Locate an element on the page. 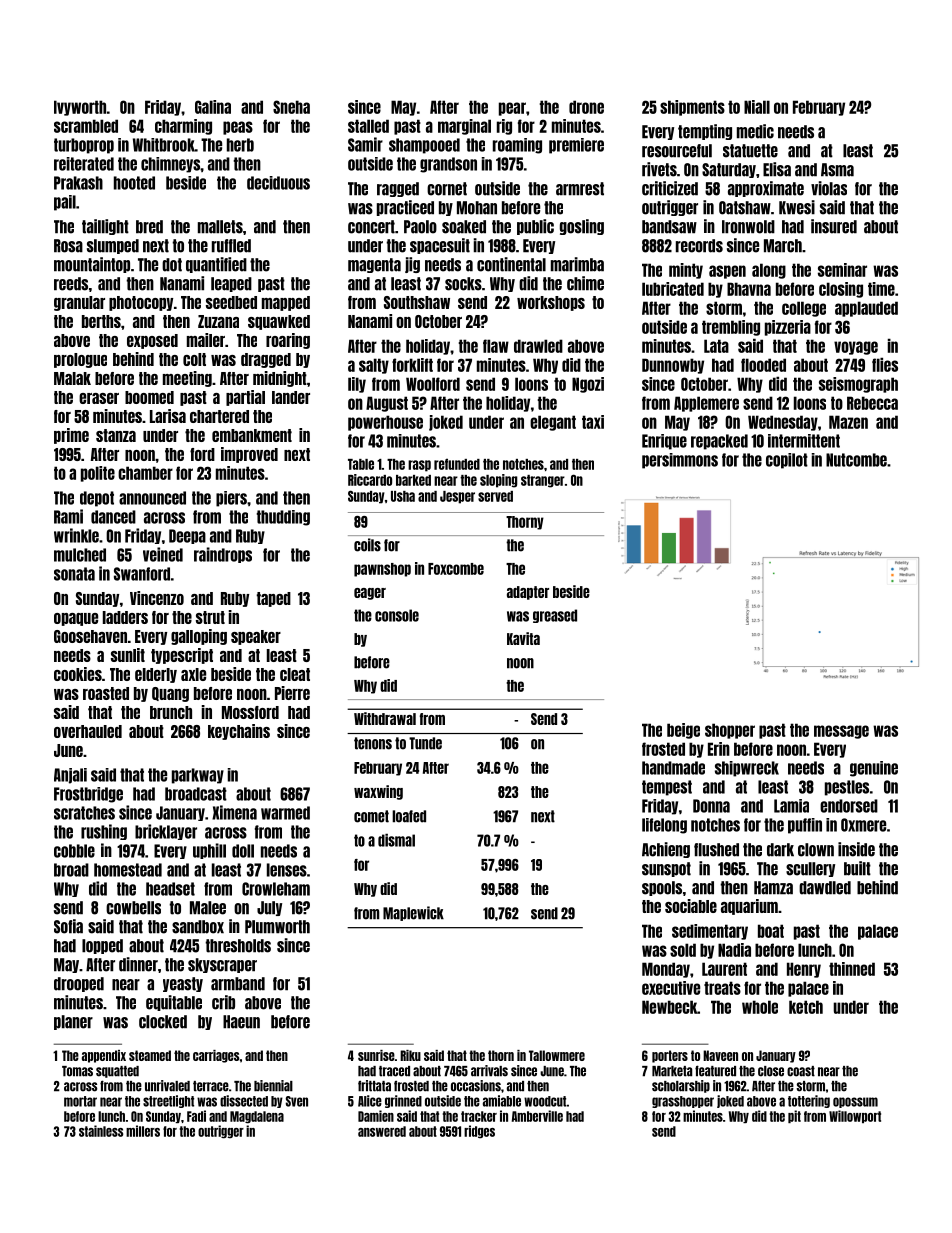 This page has height=1233, width=952. ridges is located at coordinates (479, 1132).
